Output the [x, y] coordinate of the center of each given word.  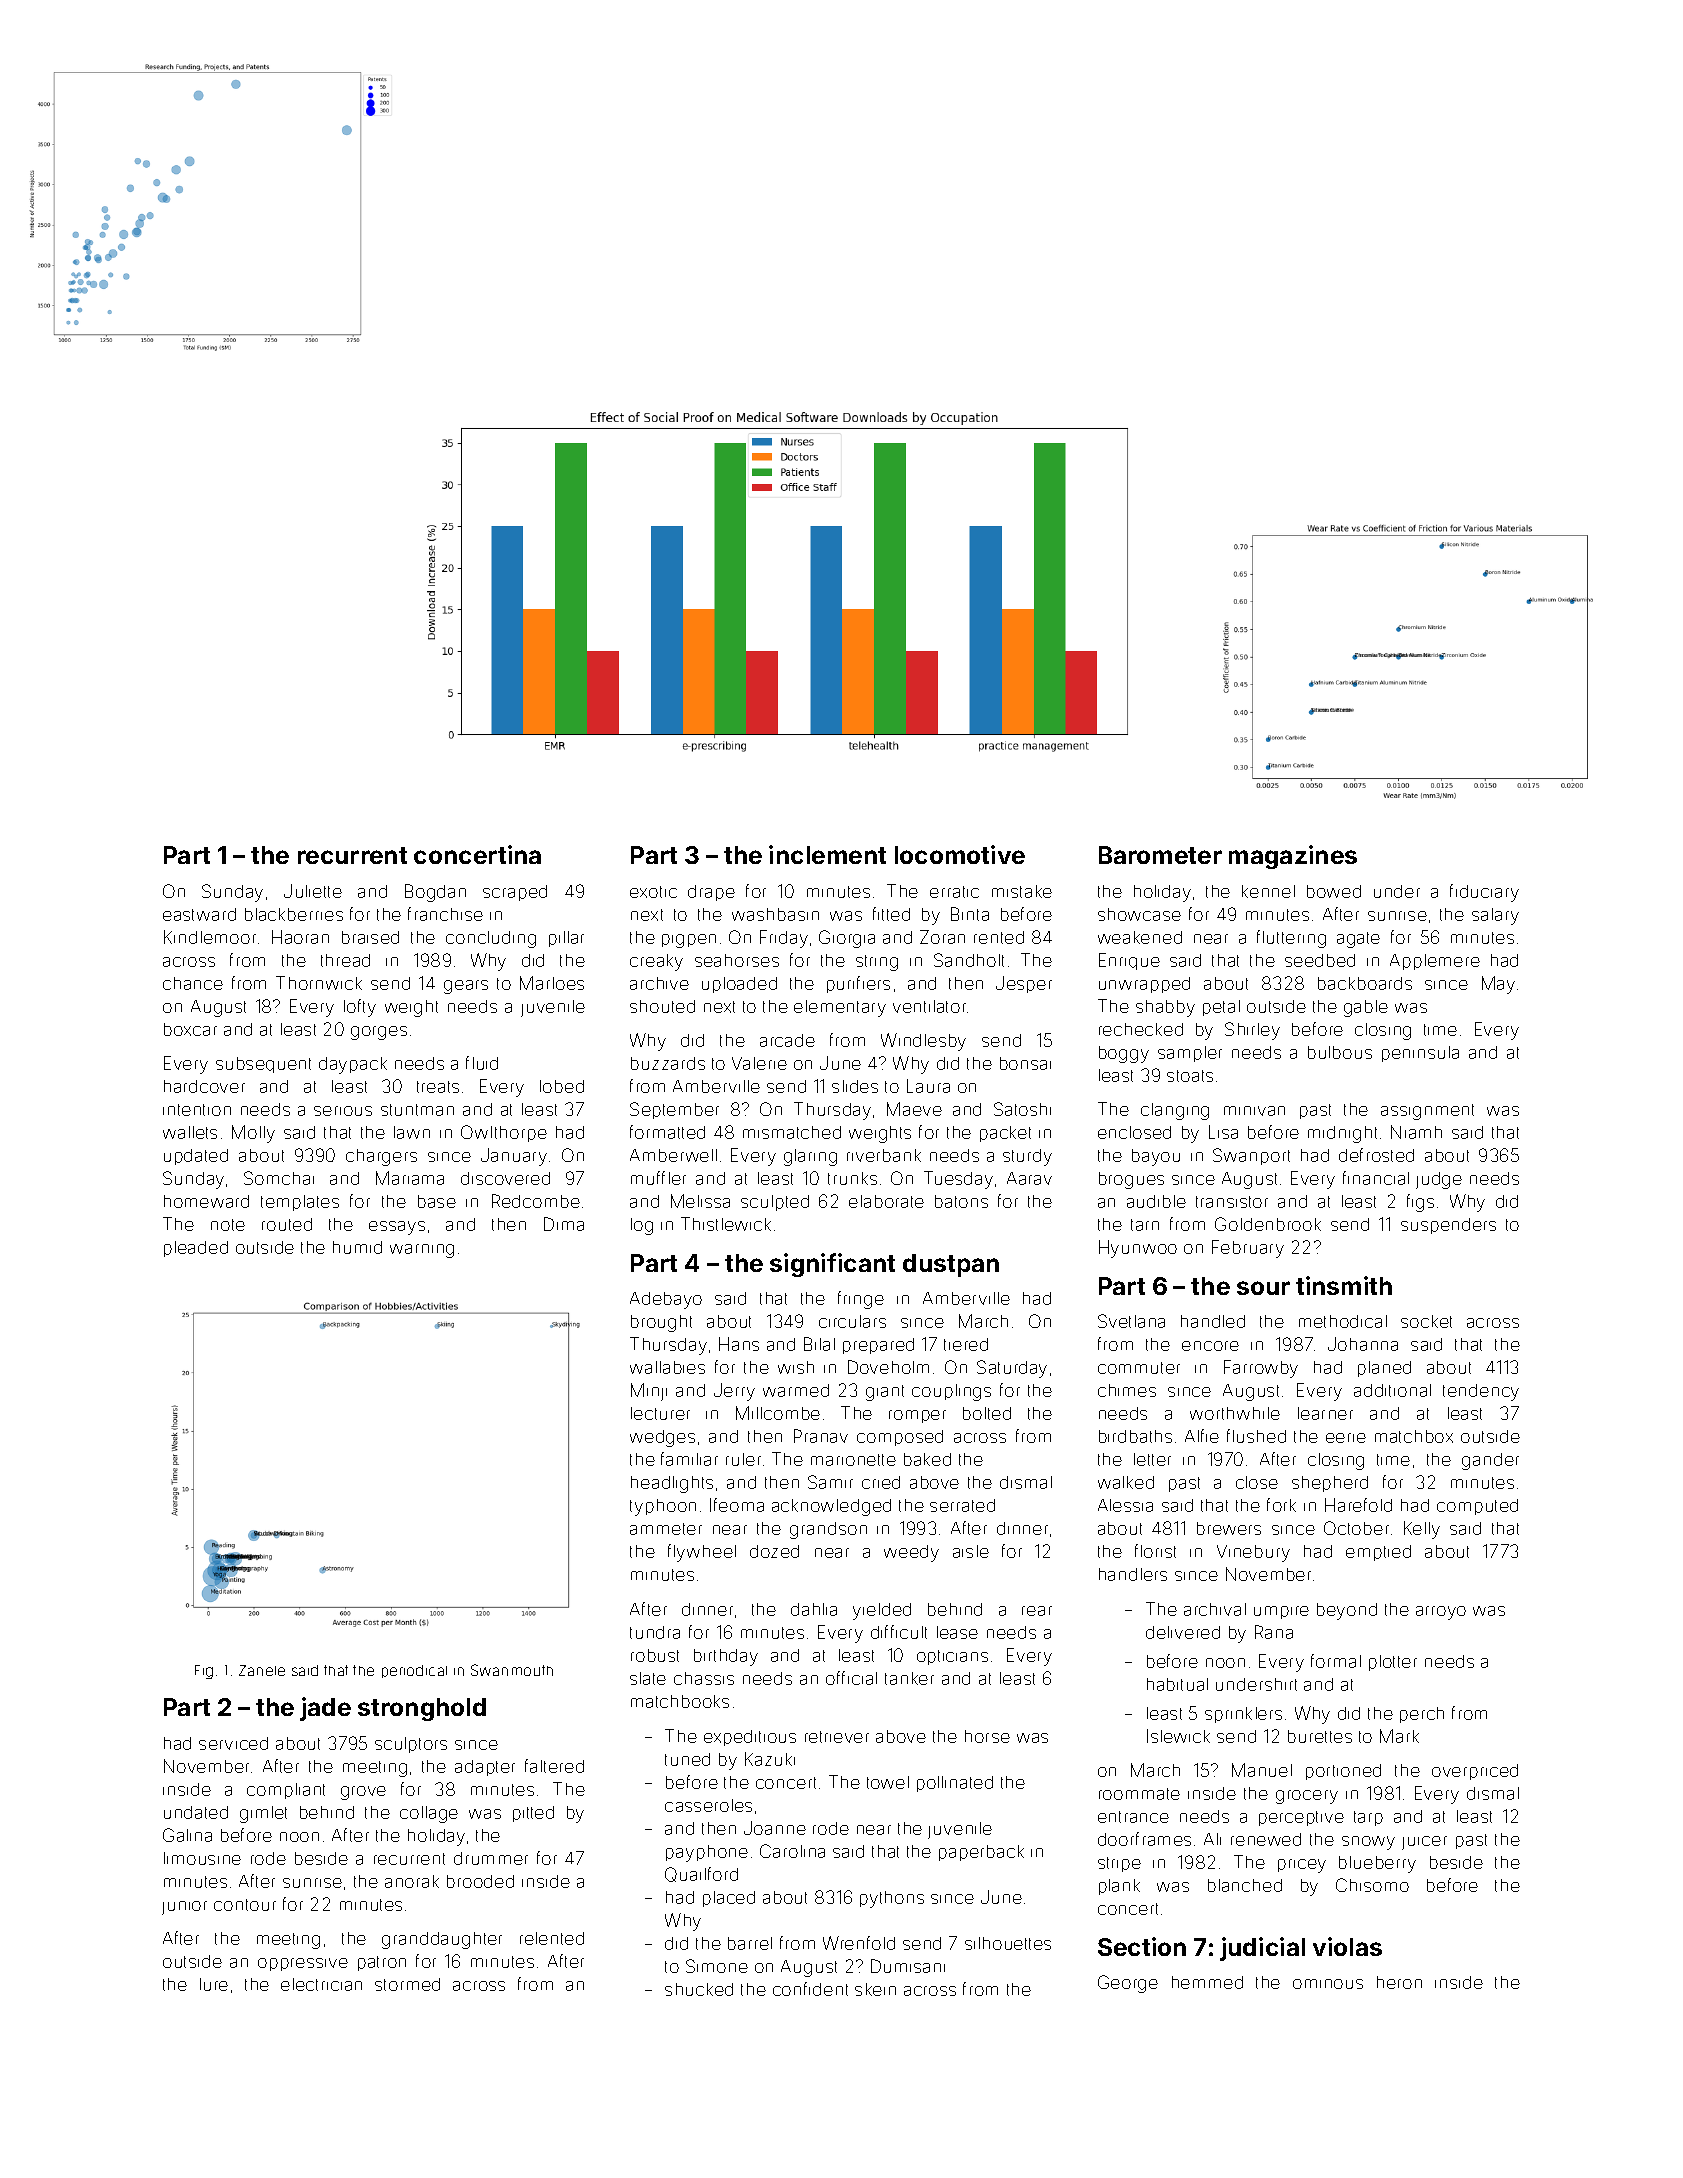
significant [832, 1265]
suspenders [1448, 1226]
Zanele [262, 1670]
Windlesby [923, 1042]
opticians [952, 1657]
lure [214, 1984]
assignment [1427, 1112]
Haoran [300, 937]
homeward [206, 1201]
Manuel [1262, 1770]
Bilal [819, 1344]
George [1128, 1984]
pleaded [196, 1249]
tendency [1481, 1392]
